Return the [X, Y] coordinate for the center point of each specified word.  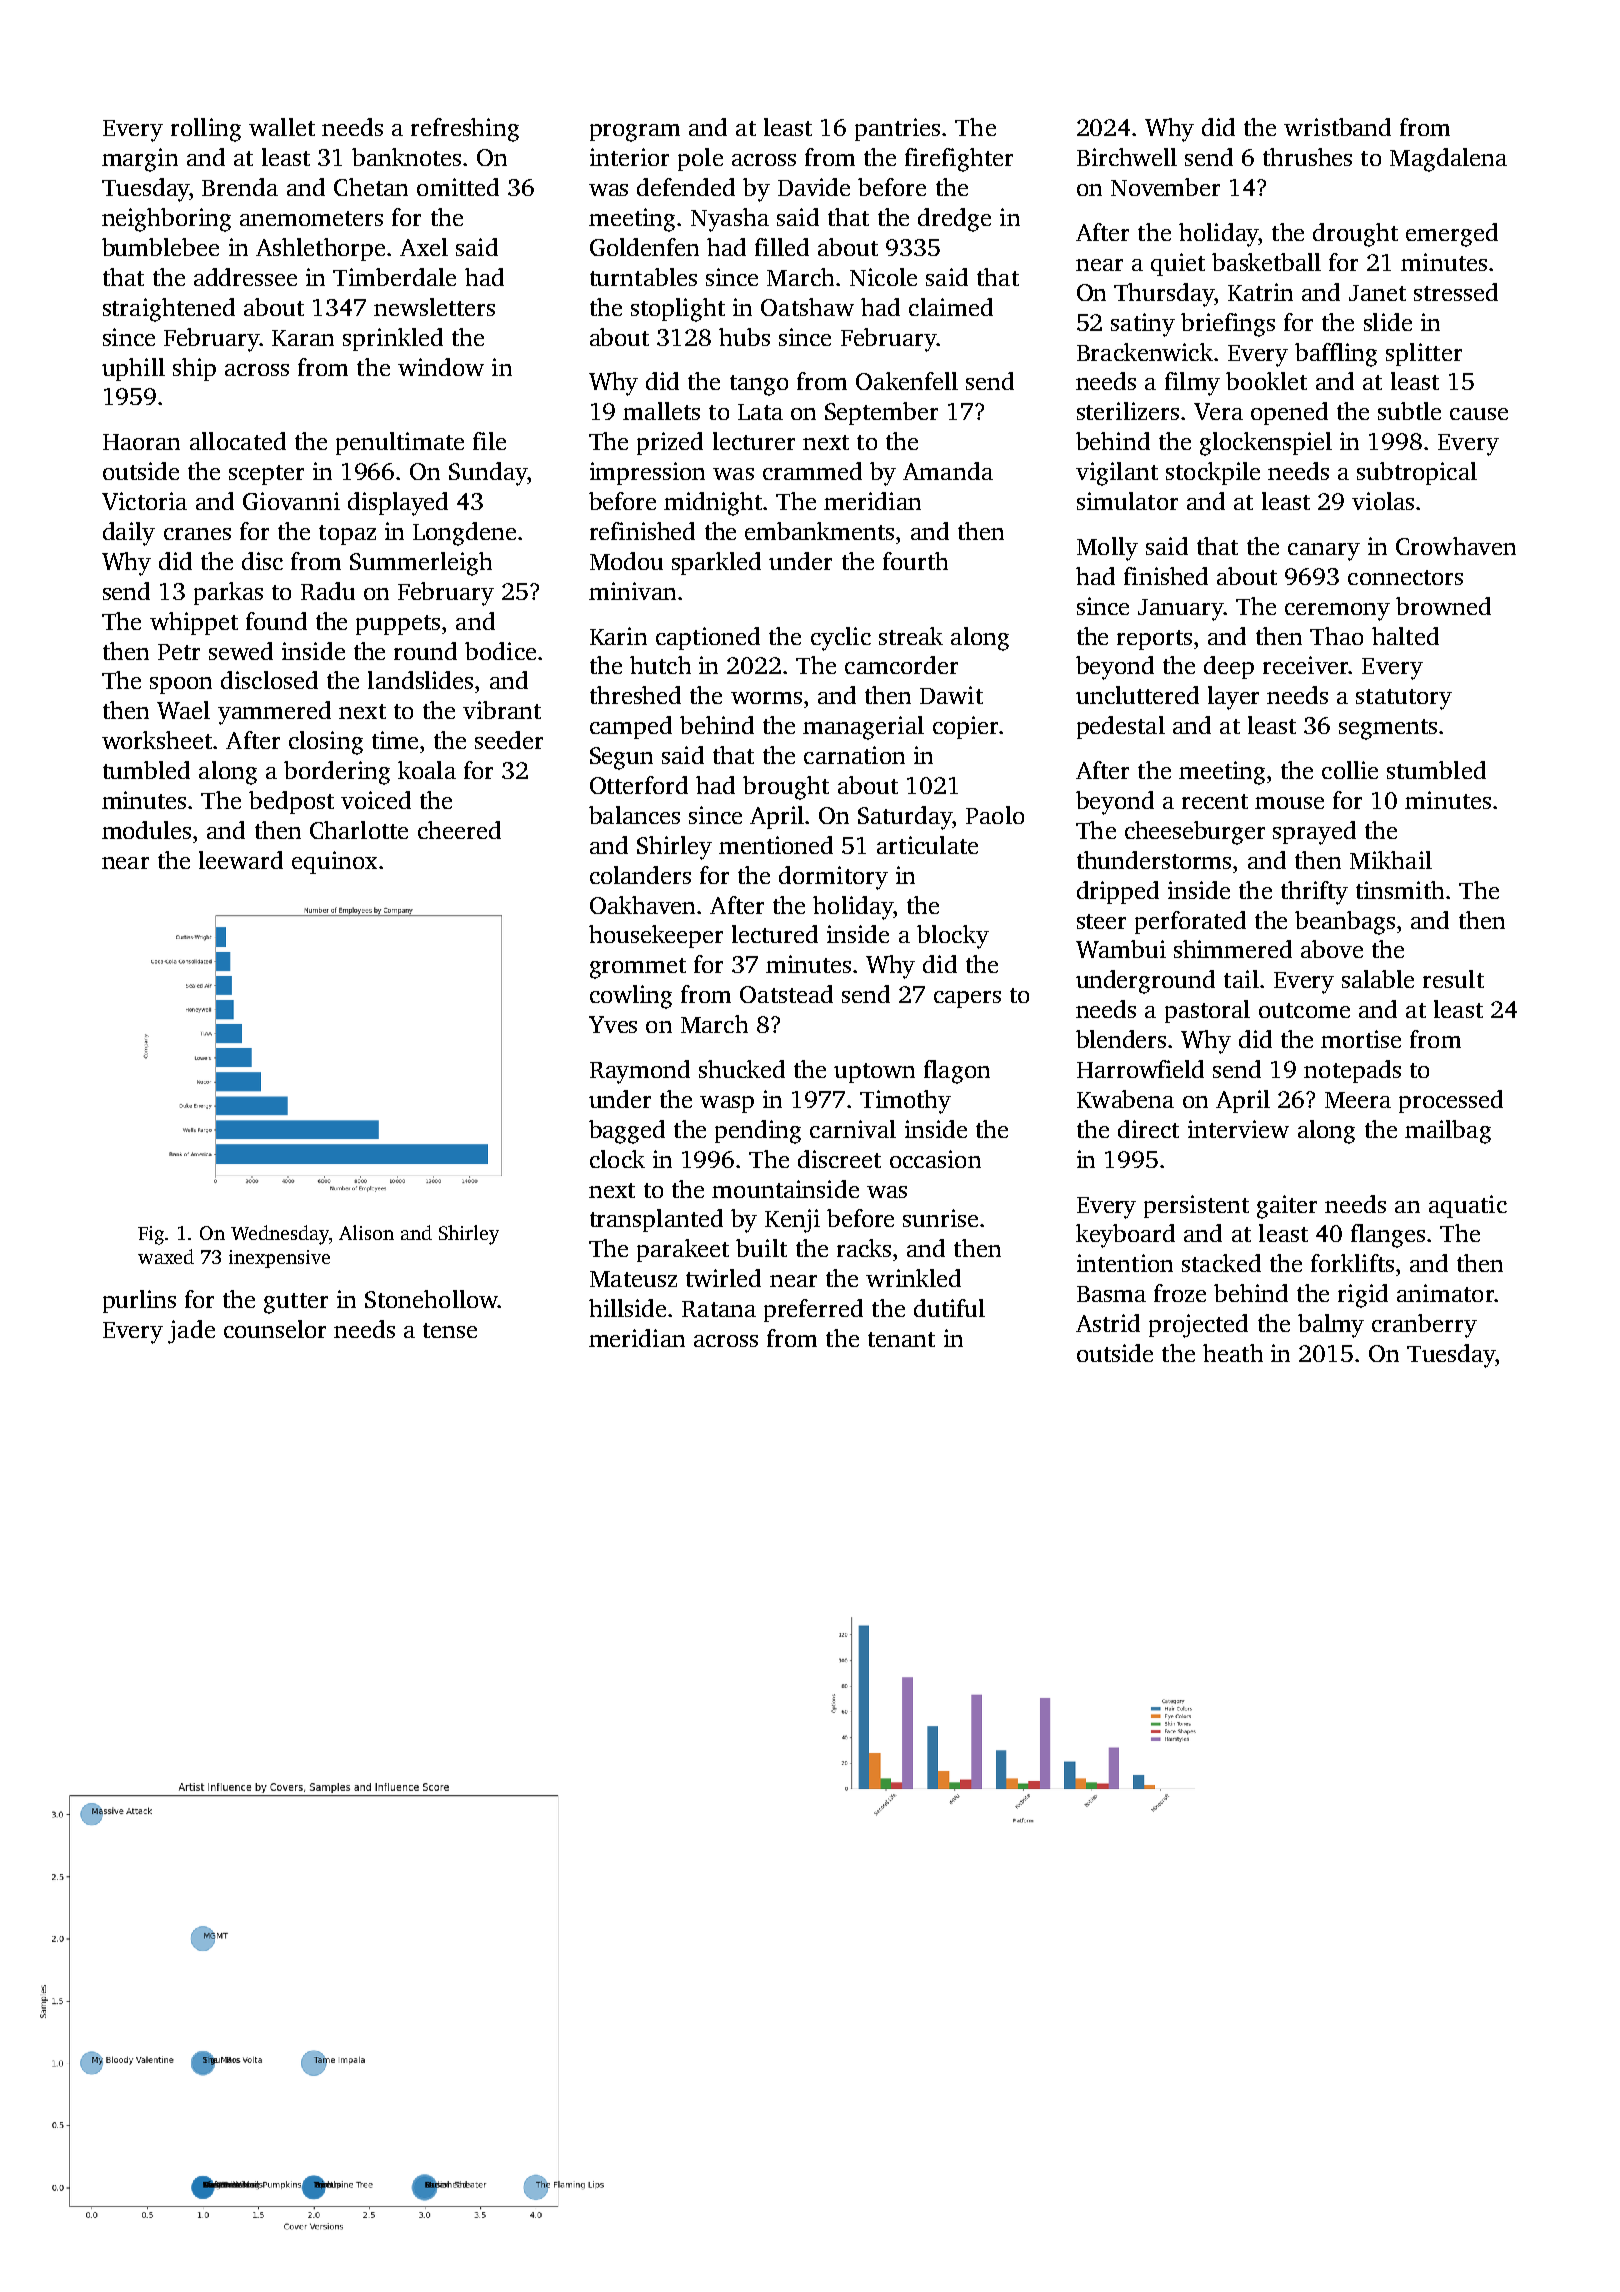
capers [967, 999]
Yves [613, 1024]
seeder [509, 740]
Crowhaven [1456, 546]
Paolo [995, 815]
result [1453, 979]
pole [700, 159]
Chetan [371, 187]
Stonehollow [431, 1299]
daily [129, 534]
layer [1233, 698]
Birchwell [1127, 157]
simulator [1127, 501]
